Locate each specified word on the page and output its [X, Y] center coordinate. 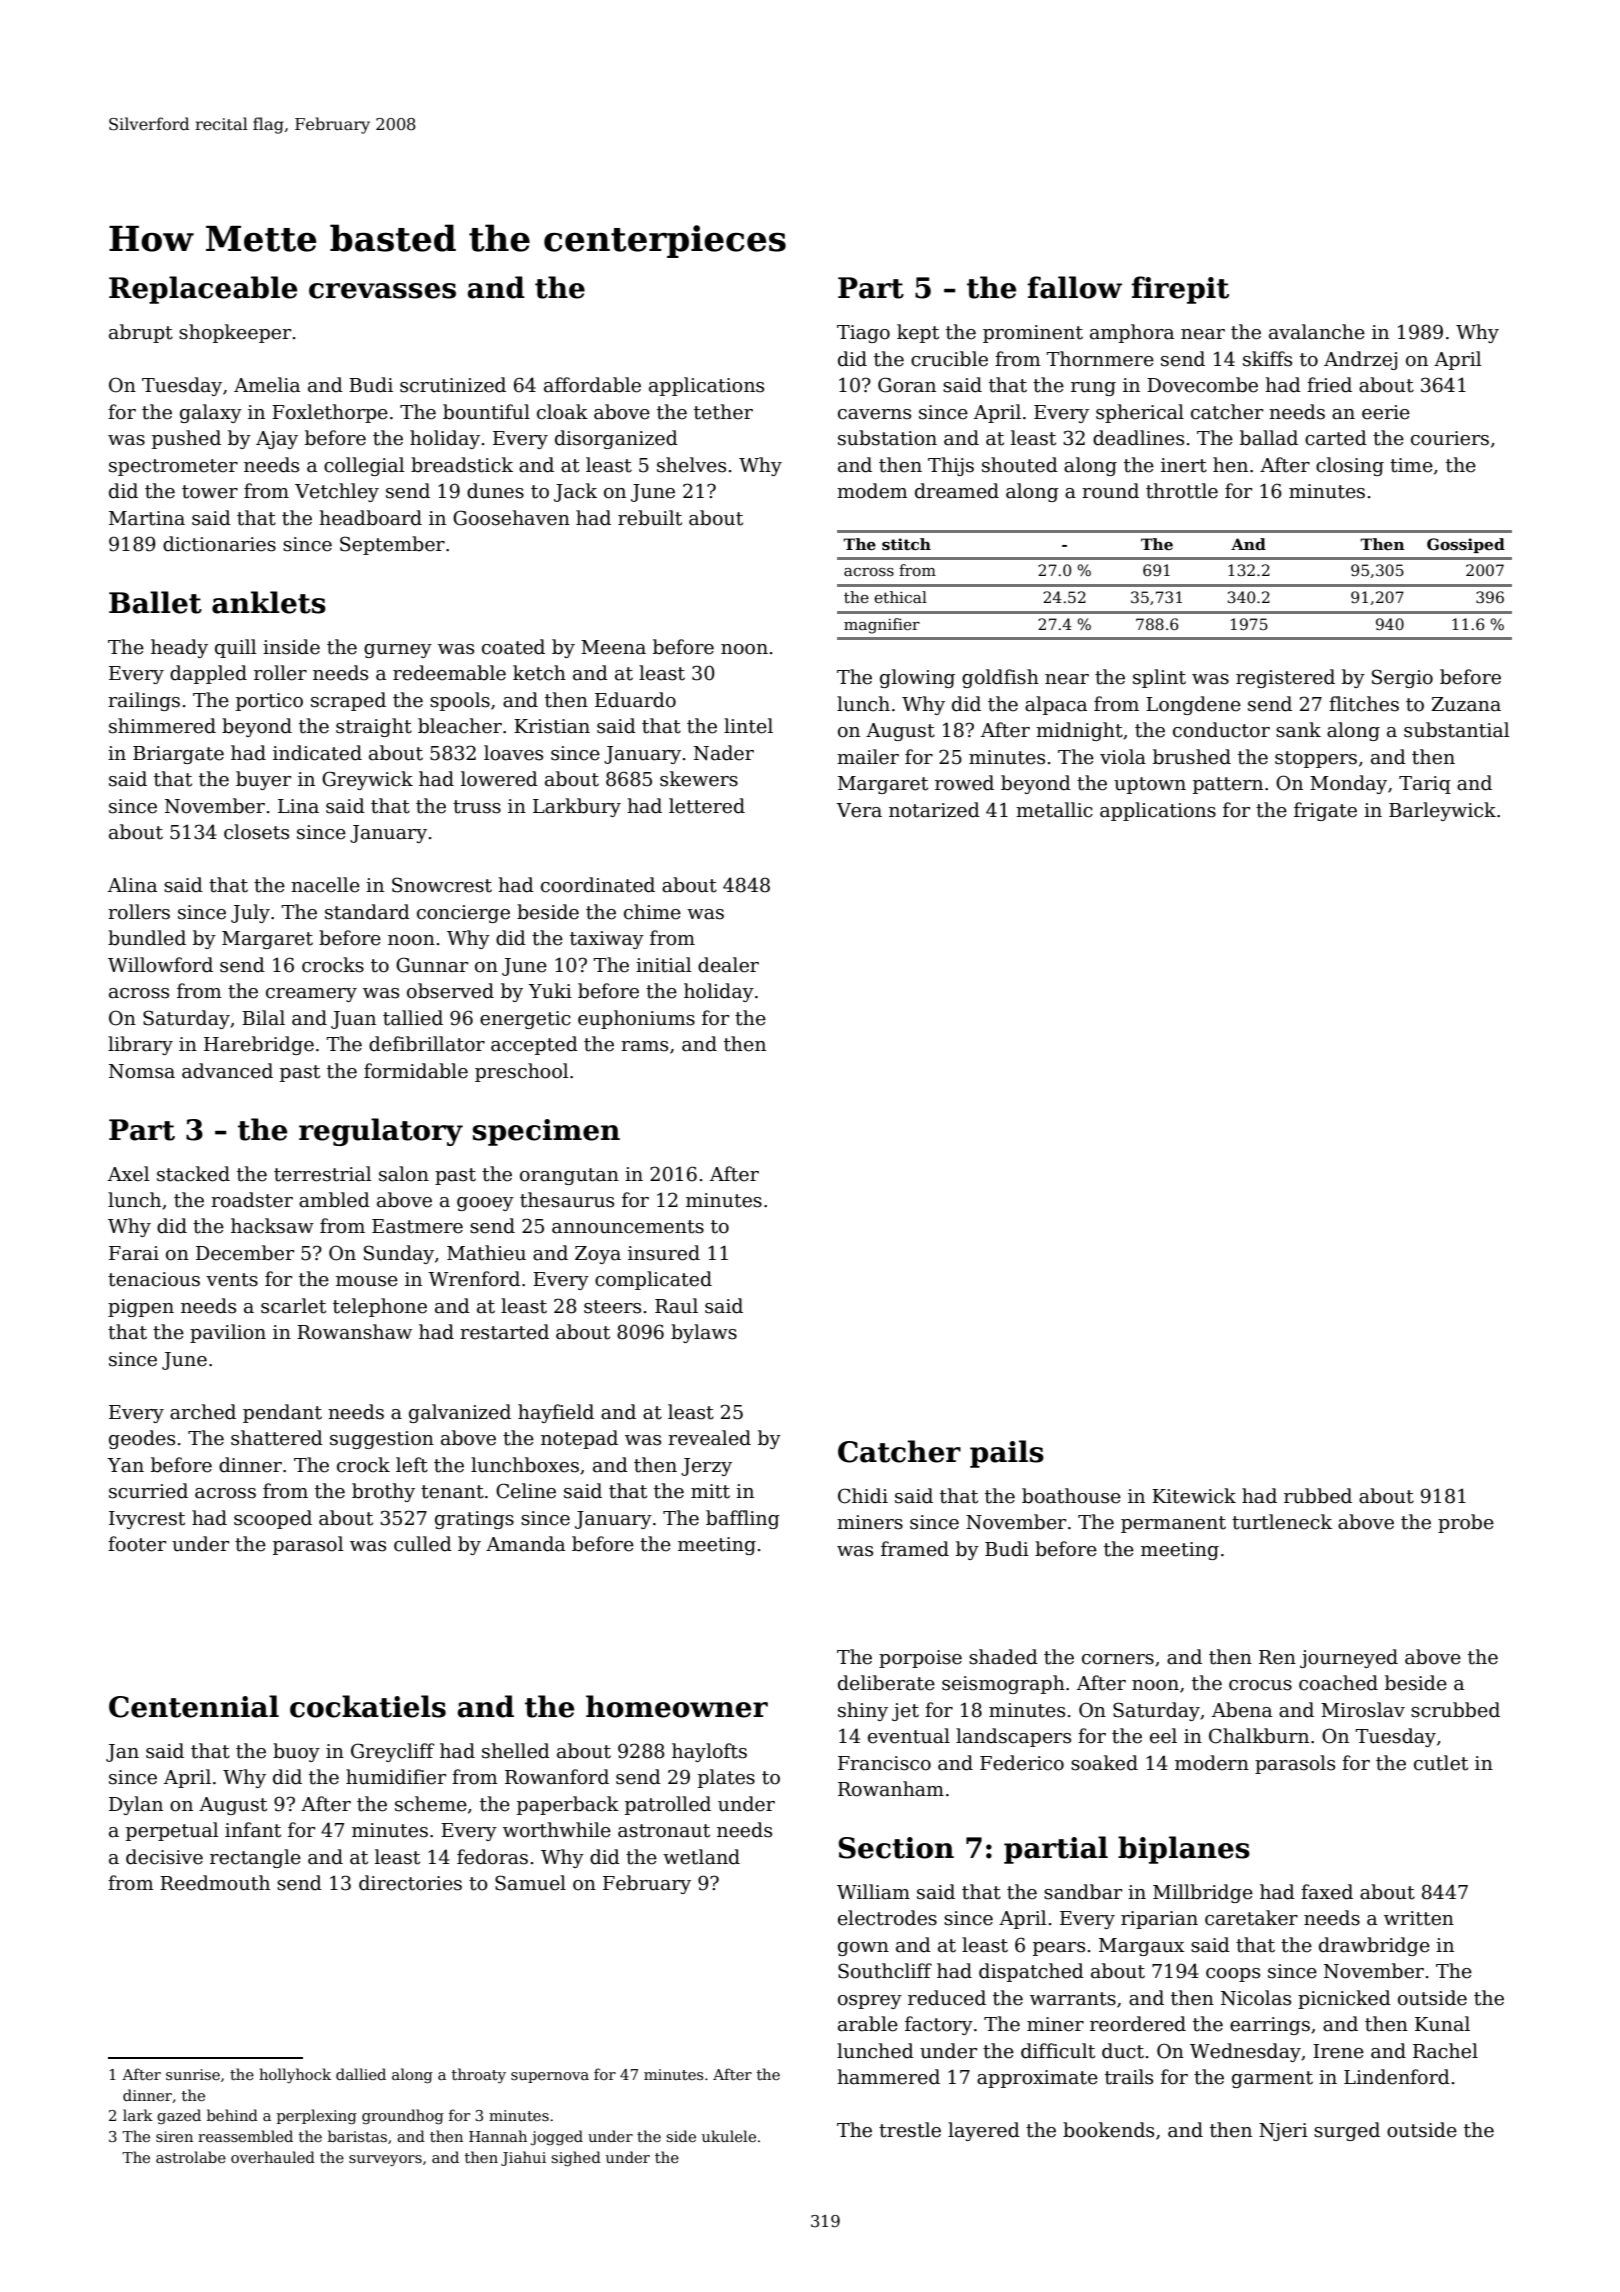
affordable [592, 385]
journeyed [1349, 1658]
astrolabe [191, 2157]
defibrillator [427, 1044]
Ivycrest [147, 1520]
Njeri [1283, 2132]
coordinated [598, 885]
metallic [1054, 810]
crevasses [382, 291]
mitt [710, 1491]
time [1411, 465]
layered [984, 2131]
